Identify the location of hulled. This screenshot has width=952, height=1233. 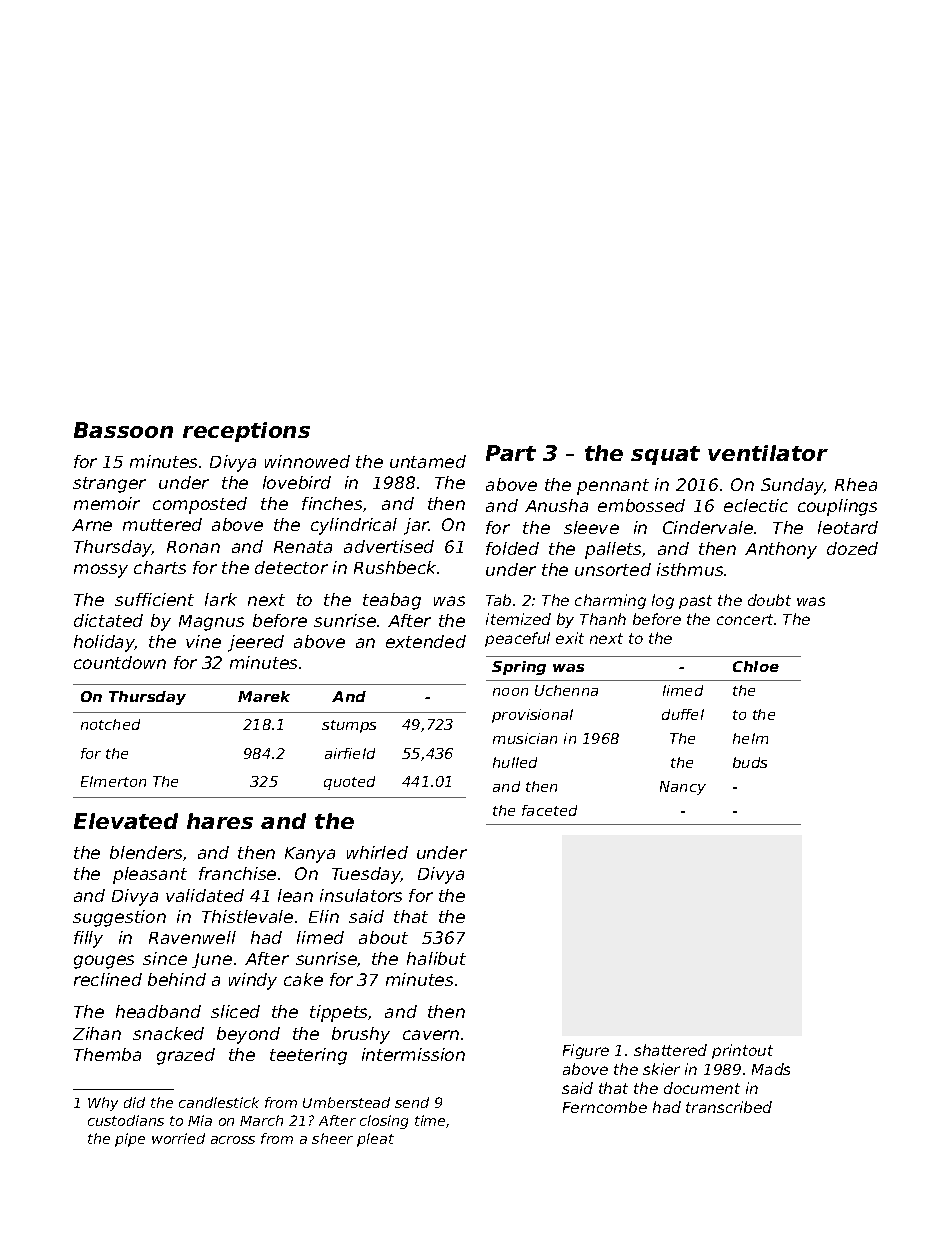
(515, 762).
